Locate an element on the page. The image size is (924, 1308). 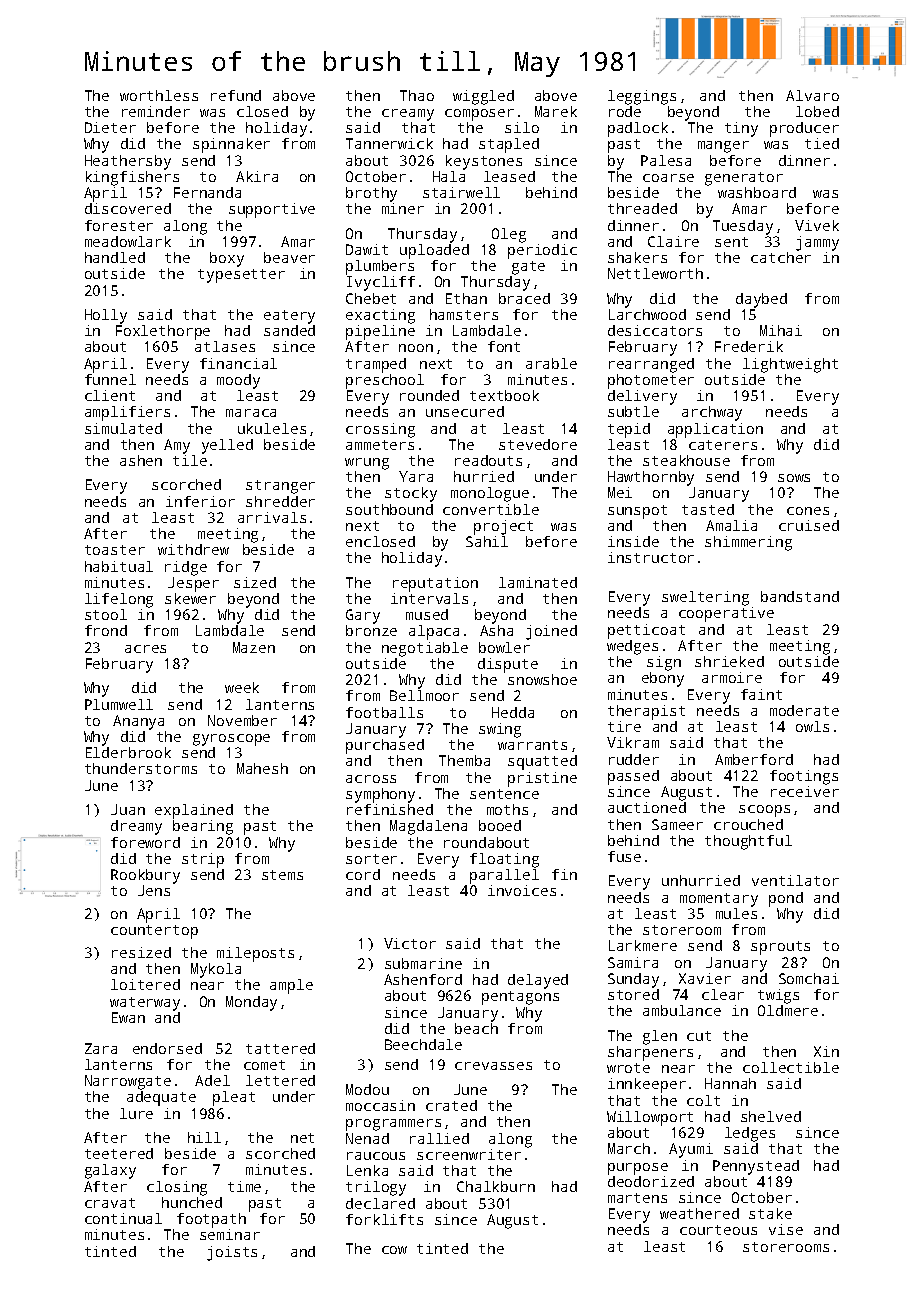
sweltering is located at coordinates (705, 598).
